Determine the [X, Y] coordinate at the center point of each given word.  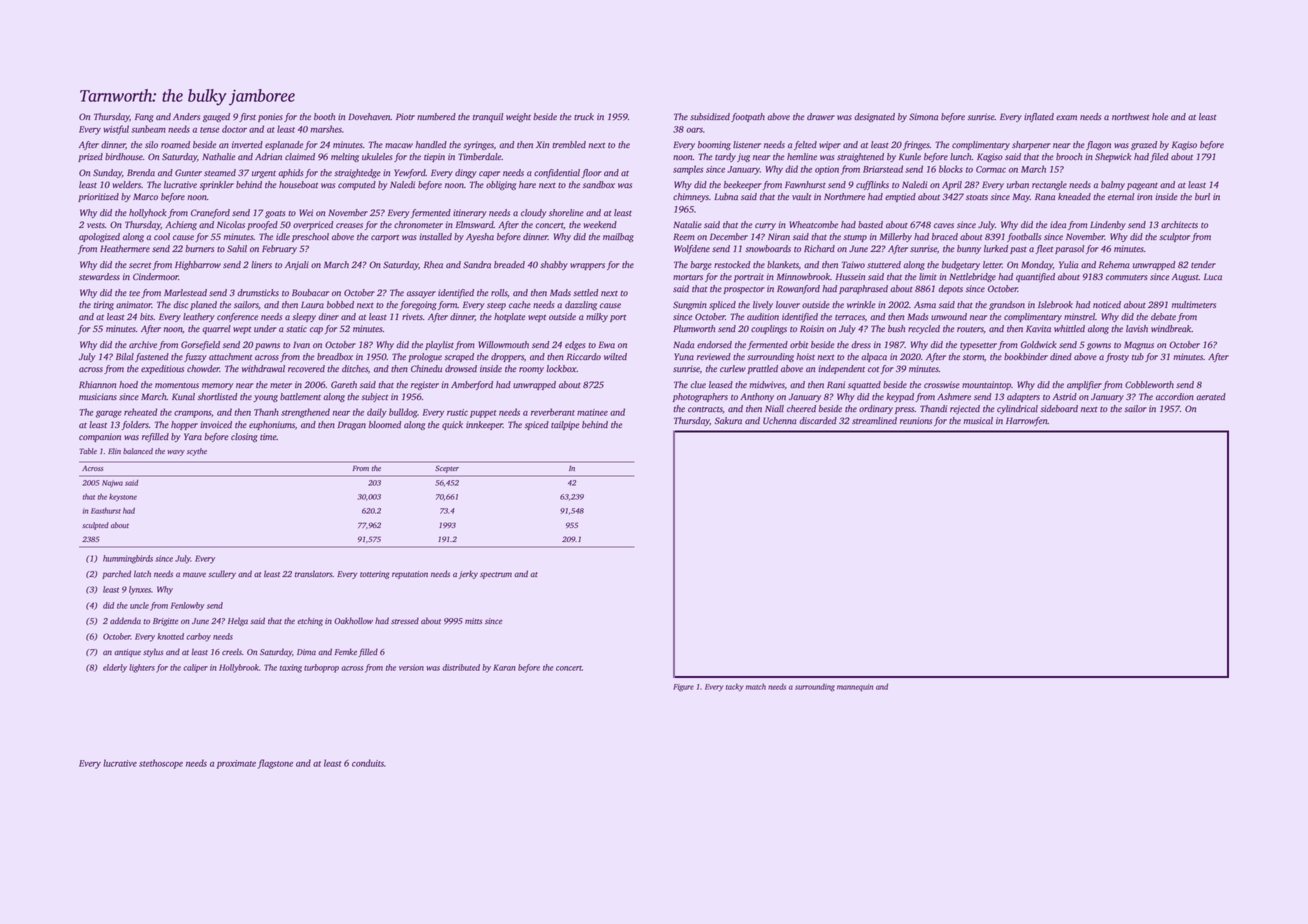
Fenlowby [188, 606]
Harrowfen [1027, 421]
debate [1163, 316]
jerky [468, 574]
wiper [830, 145]
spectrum [496, 575]
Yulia [1068, 264]
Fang [144, 117]
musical [978, 420]
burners [199, 248]
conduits [368, 763]
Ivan [301, 344]
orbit [799, 344]
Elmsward [474, 224]
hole [1160, 116]
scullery [222, 574]
